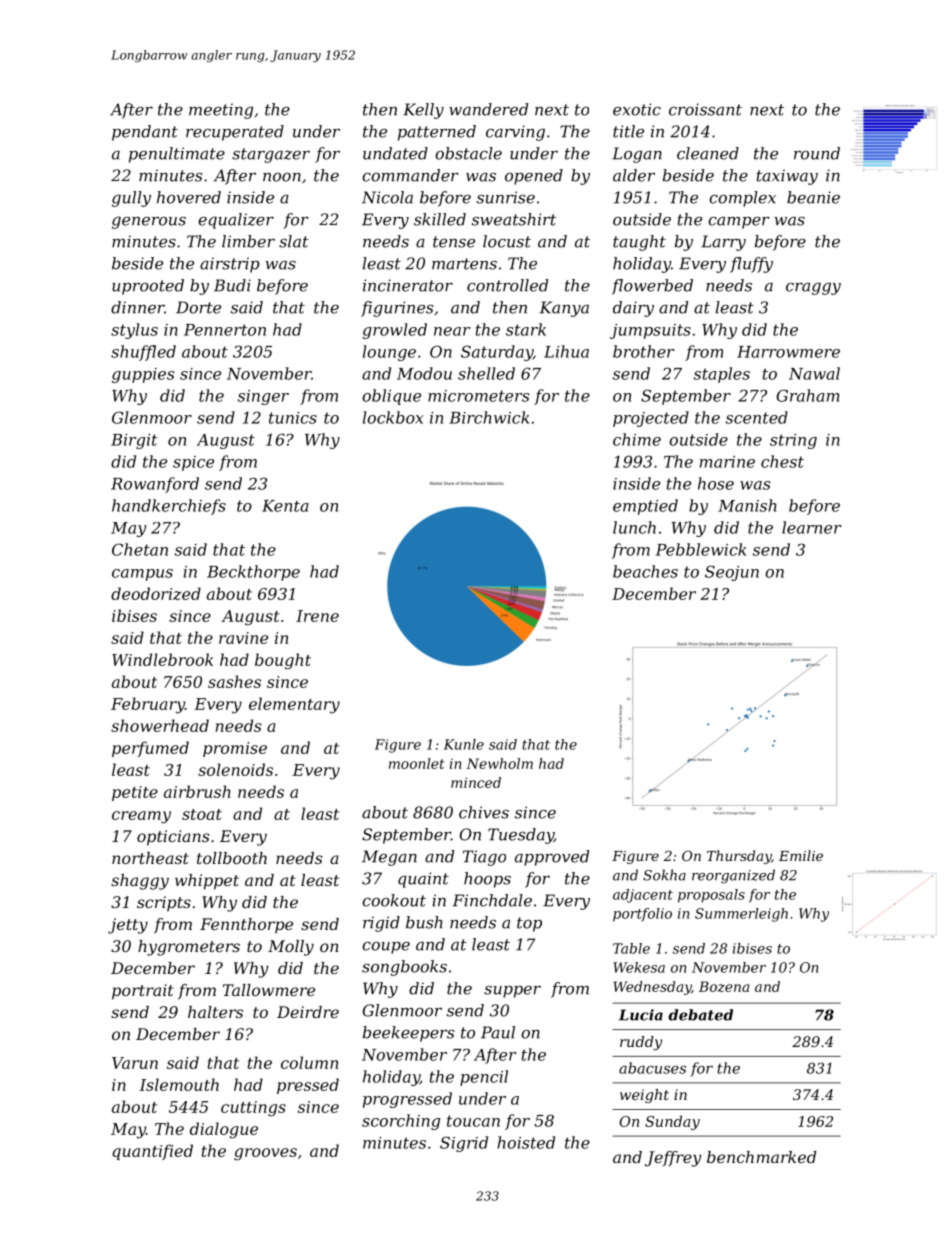 This page has height=1233, width=952. Describe the element at coordinates (499, 763) in the page. I see `Newholm` at that location.
